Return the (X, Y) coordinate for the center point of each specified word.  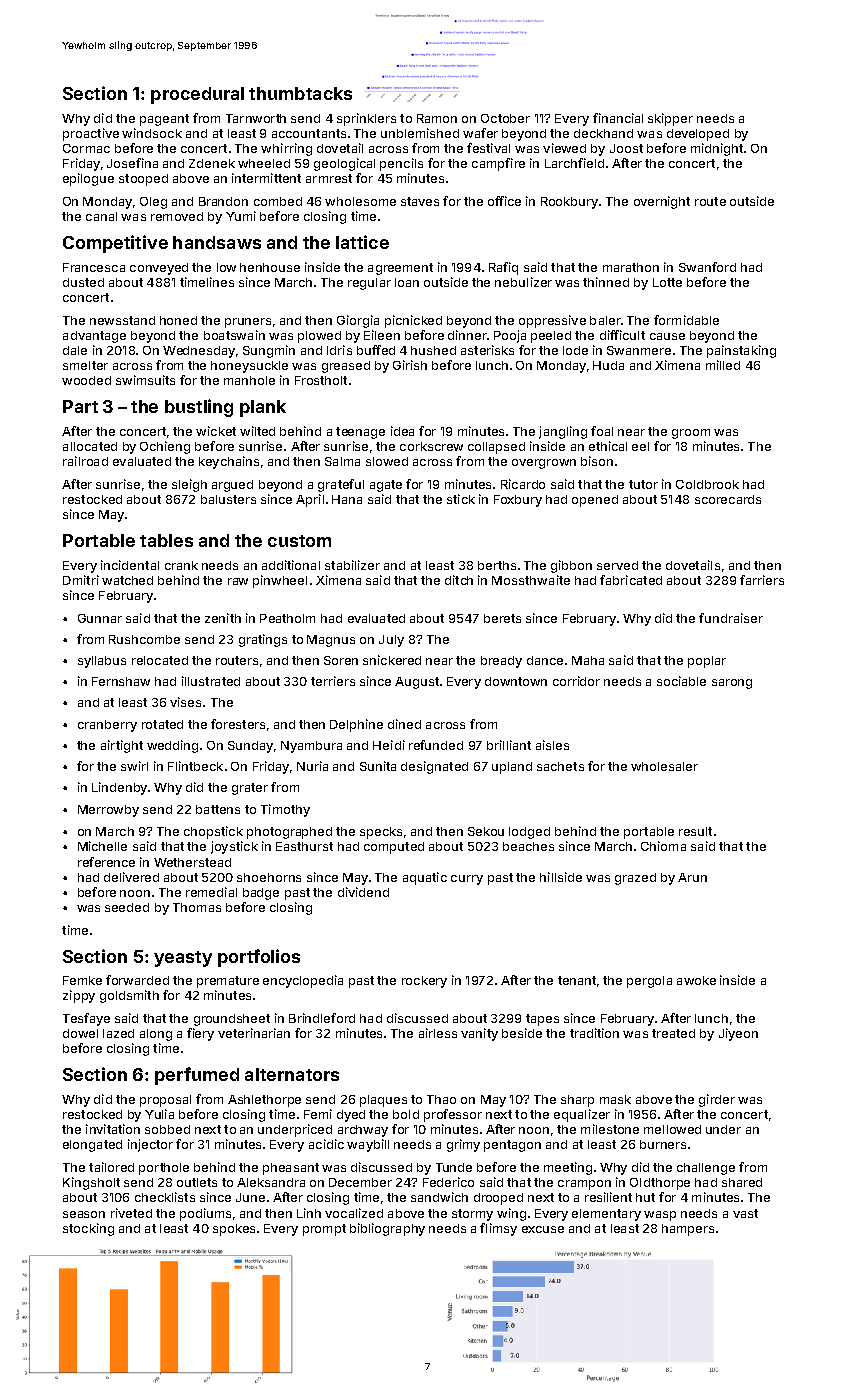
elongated (92, 1146)
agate (386, 486)
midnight (717, 149)
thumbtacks (300, 93)
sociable (681, 681)
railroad (85, 461)
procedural (197, 95)
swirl (134, 766)
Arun (692, 877)
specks (381, 833)
